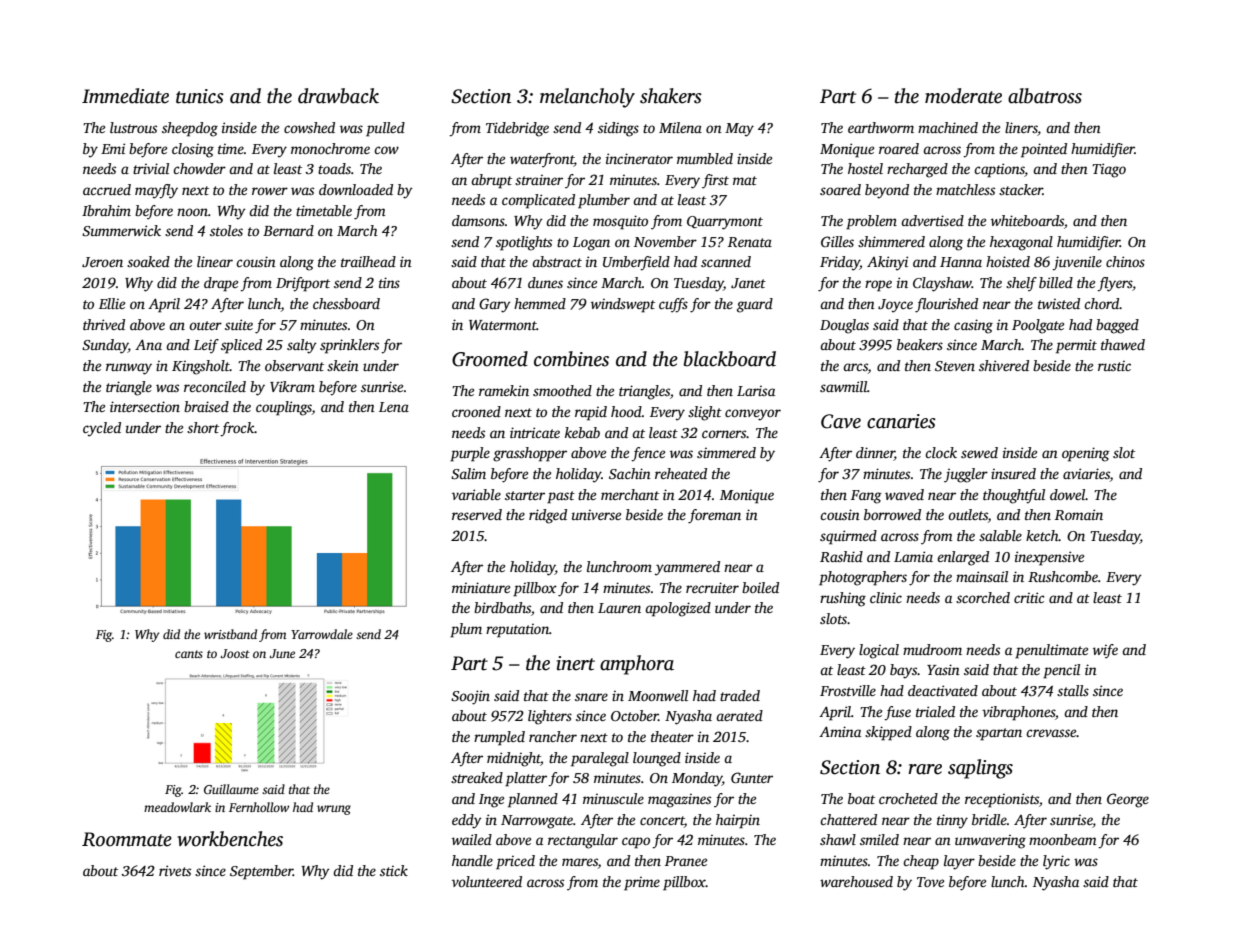 This screenshot has height=952, width=1233. What do you see at coordinates (843, 599) in the screenshot?
I see `rushing` at bounding box center [843, 599].
